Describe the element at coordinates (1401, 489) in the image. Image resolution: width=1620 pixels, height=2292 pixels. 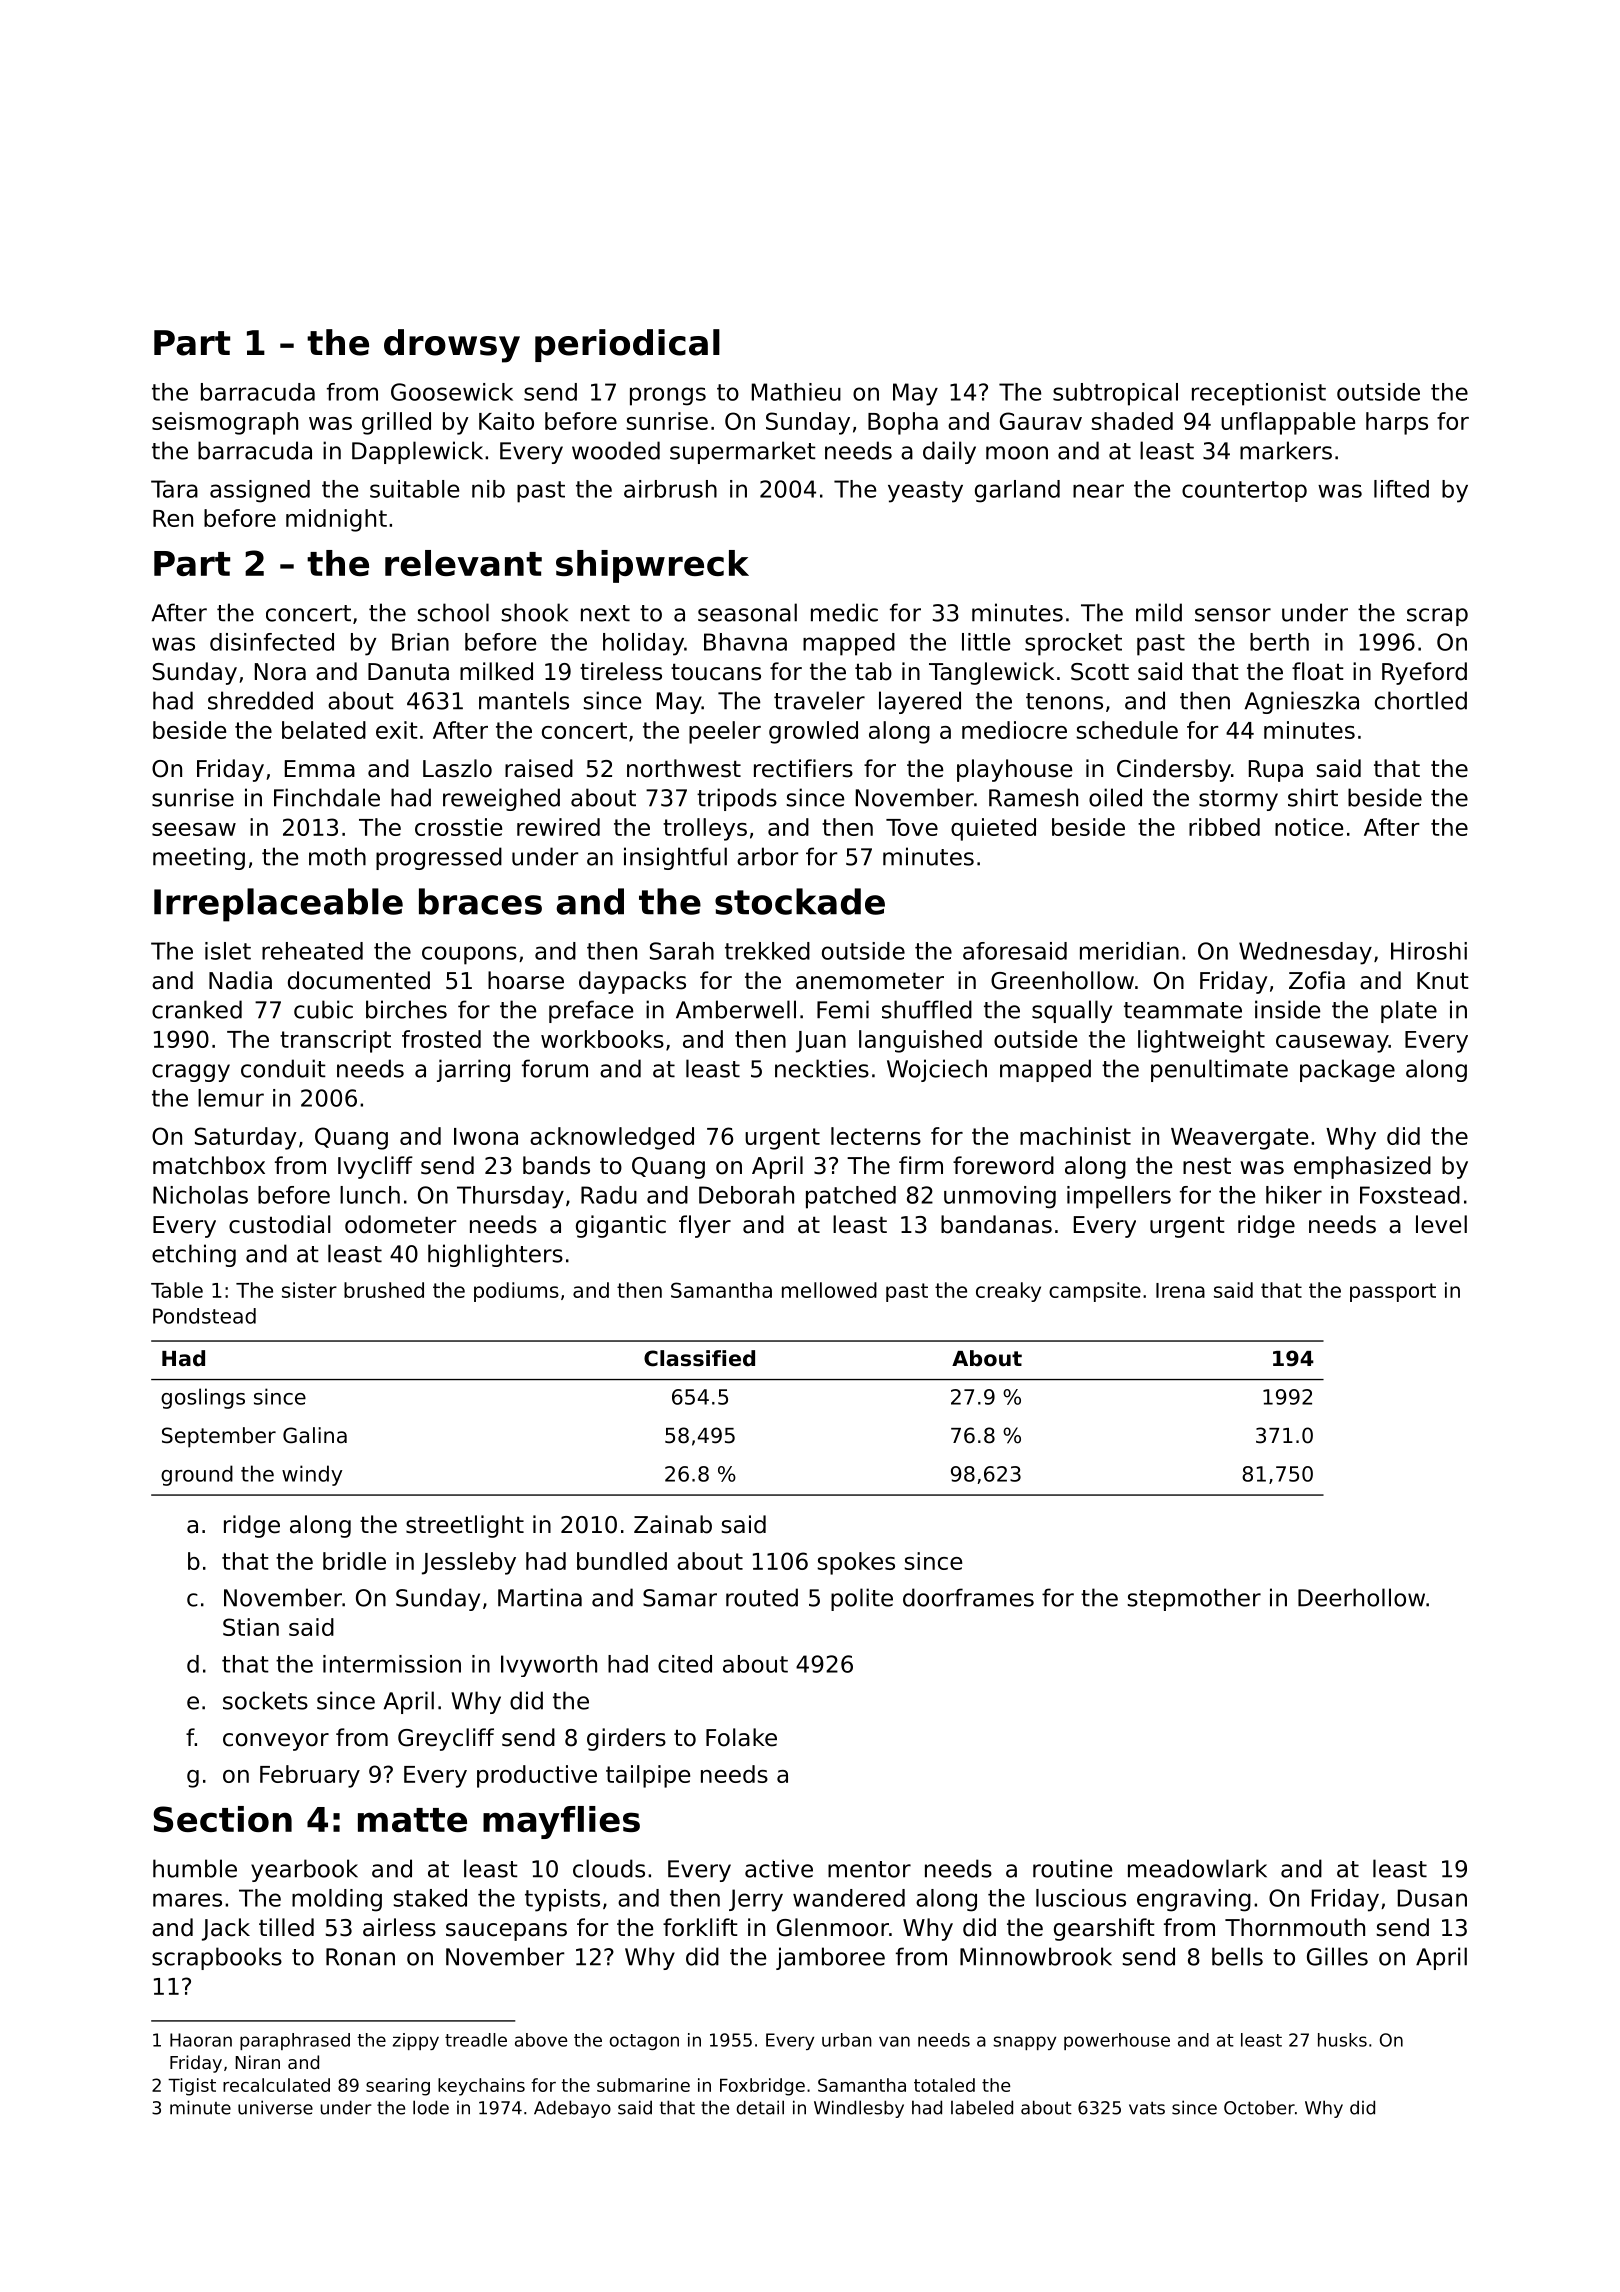
I see `lifted` at that location.
